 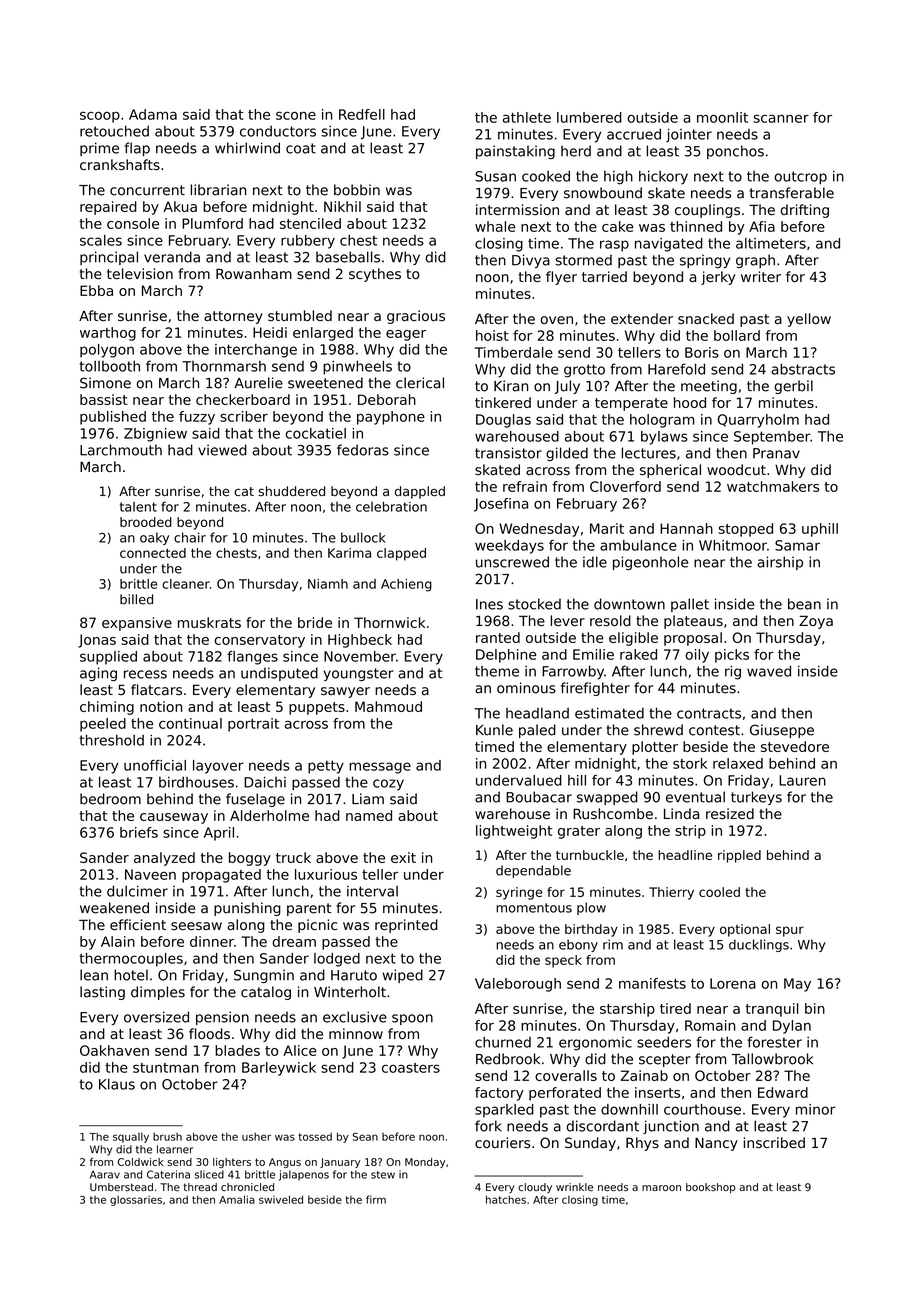 What do you see at coordinates (362, 114) in the page?
I see `Redfell` at bounding box center [362, 114].
